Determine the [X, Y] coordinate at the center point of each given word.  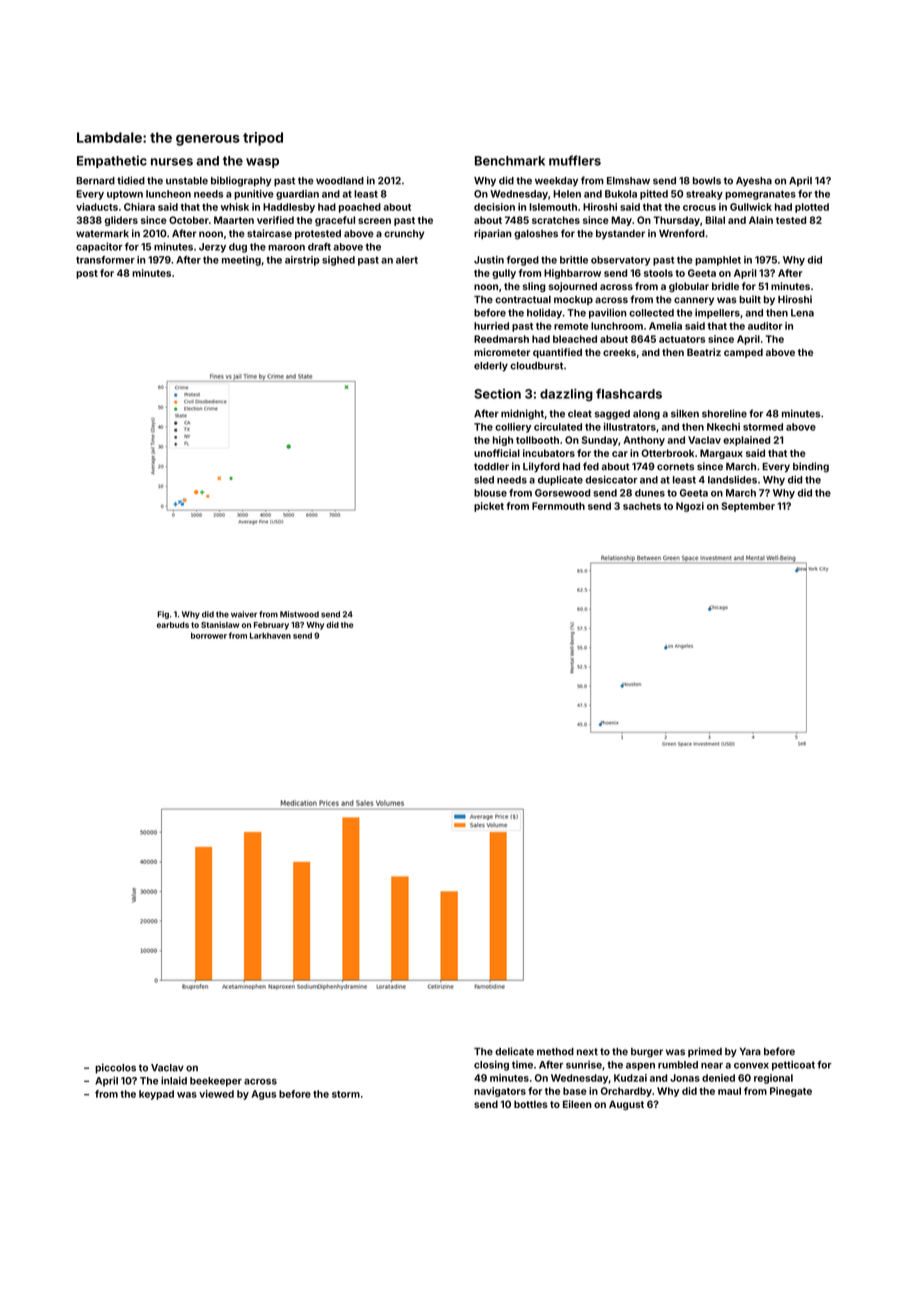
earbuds [173, 625]
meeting [241, 261]
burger [647, 1053]
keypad [156, 1095]
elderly [491, 367]
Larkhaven [270, 635]
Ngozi [690, 507]
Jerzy [212, 248]
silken [685, 413]
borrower [209, 635]
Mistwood [299, 614]
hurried [491, 326]
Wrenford [682, 233]
